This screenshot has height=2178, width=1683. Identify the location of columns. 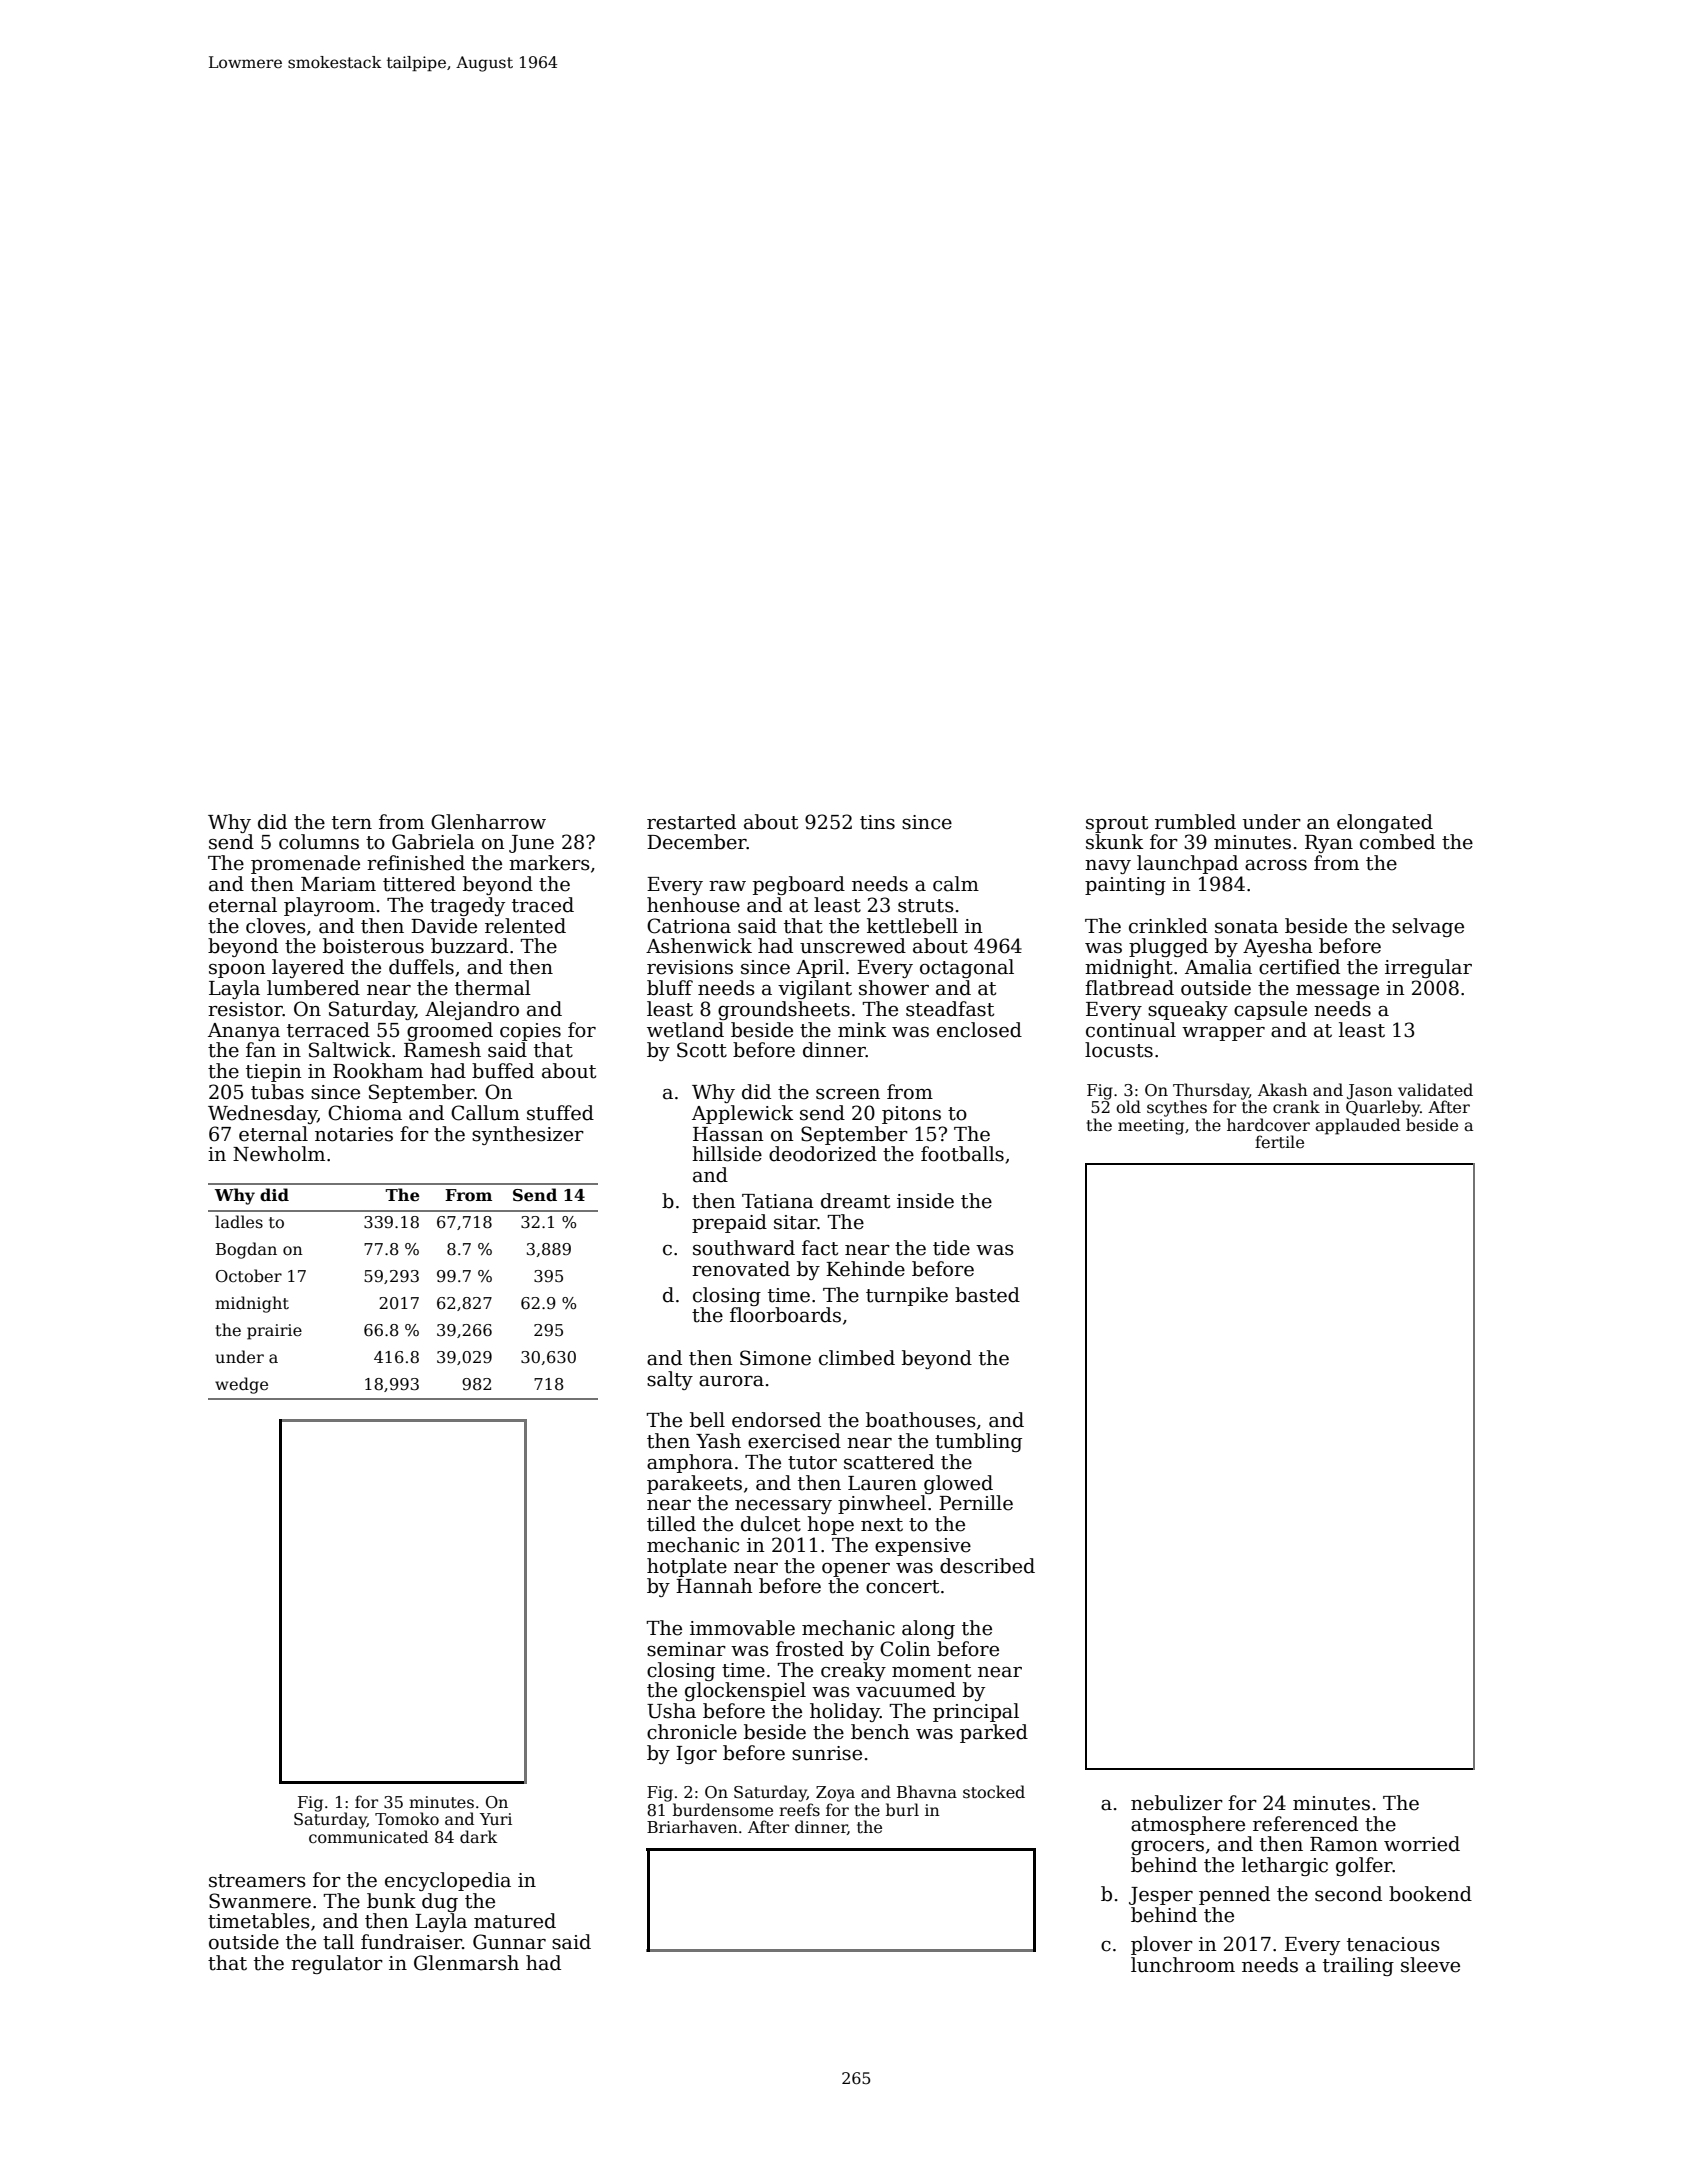
(319, 842).
